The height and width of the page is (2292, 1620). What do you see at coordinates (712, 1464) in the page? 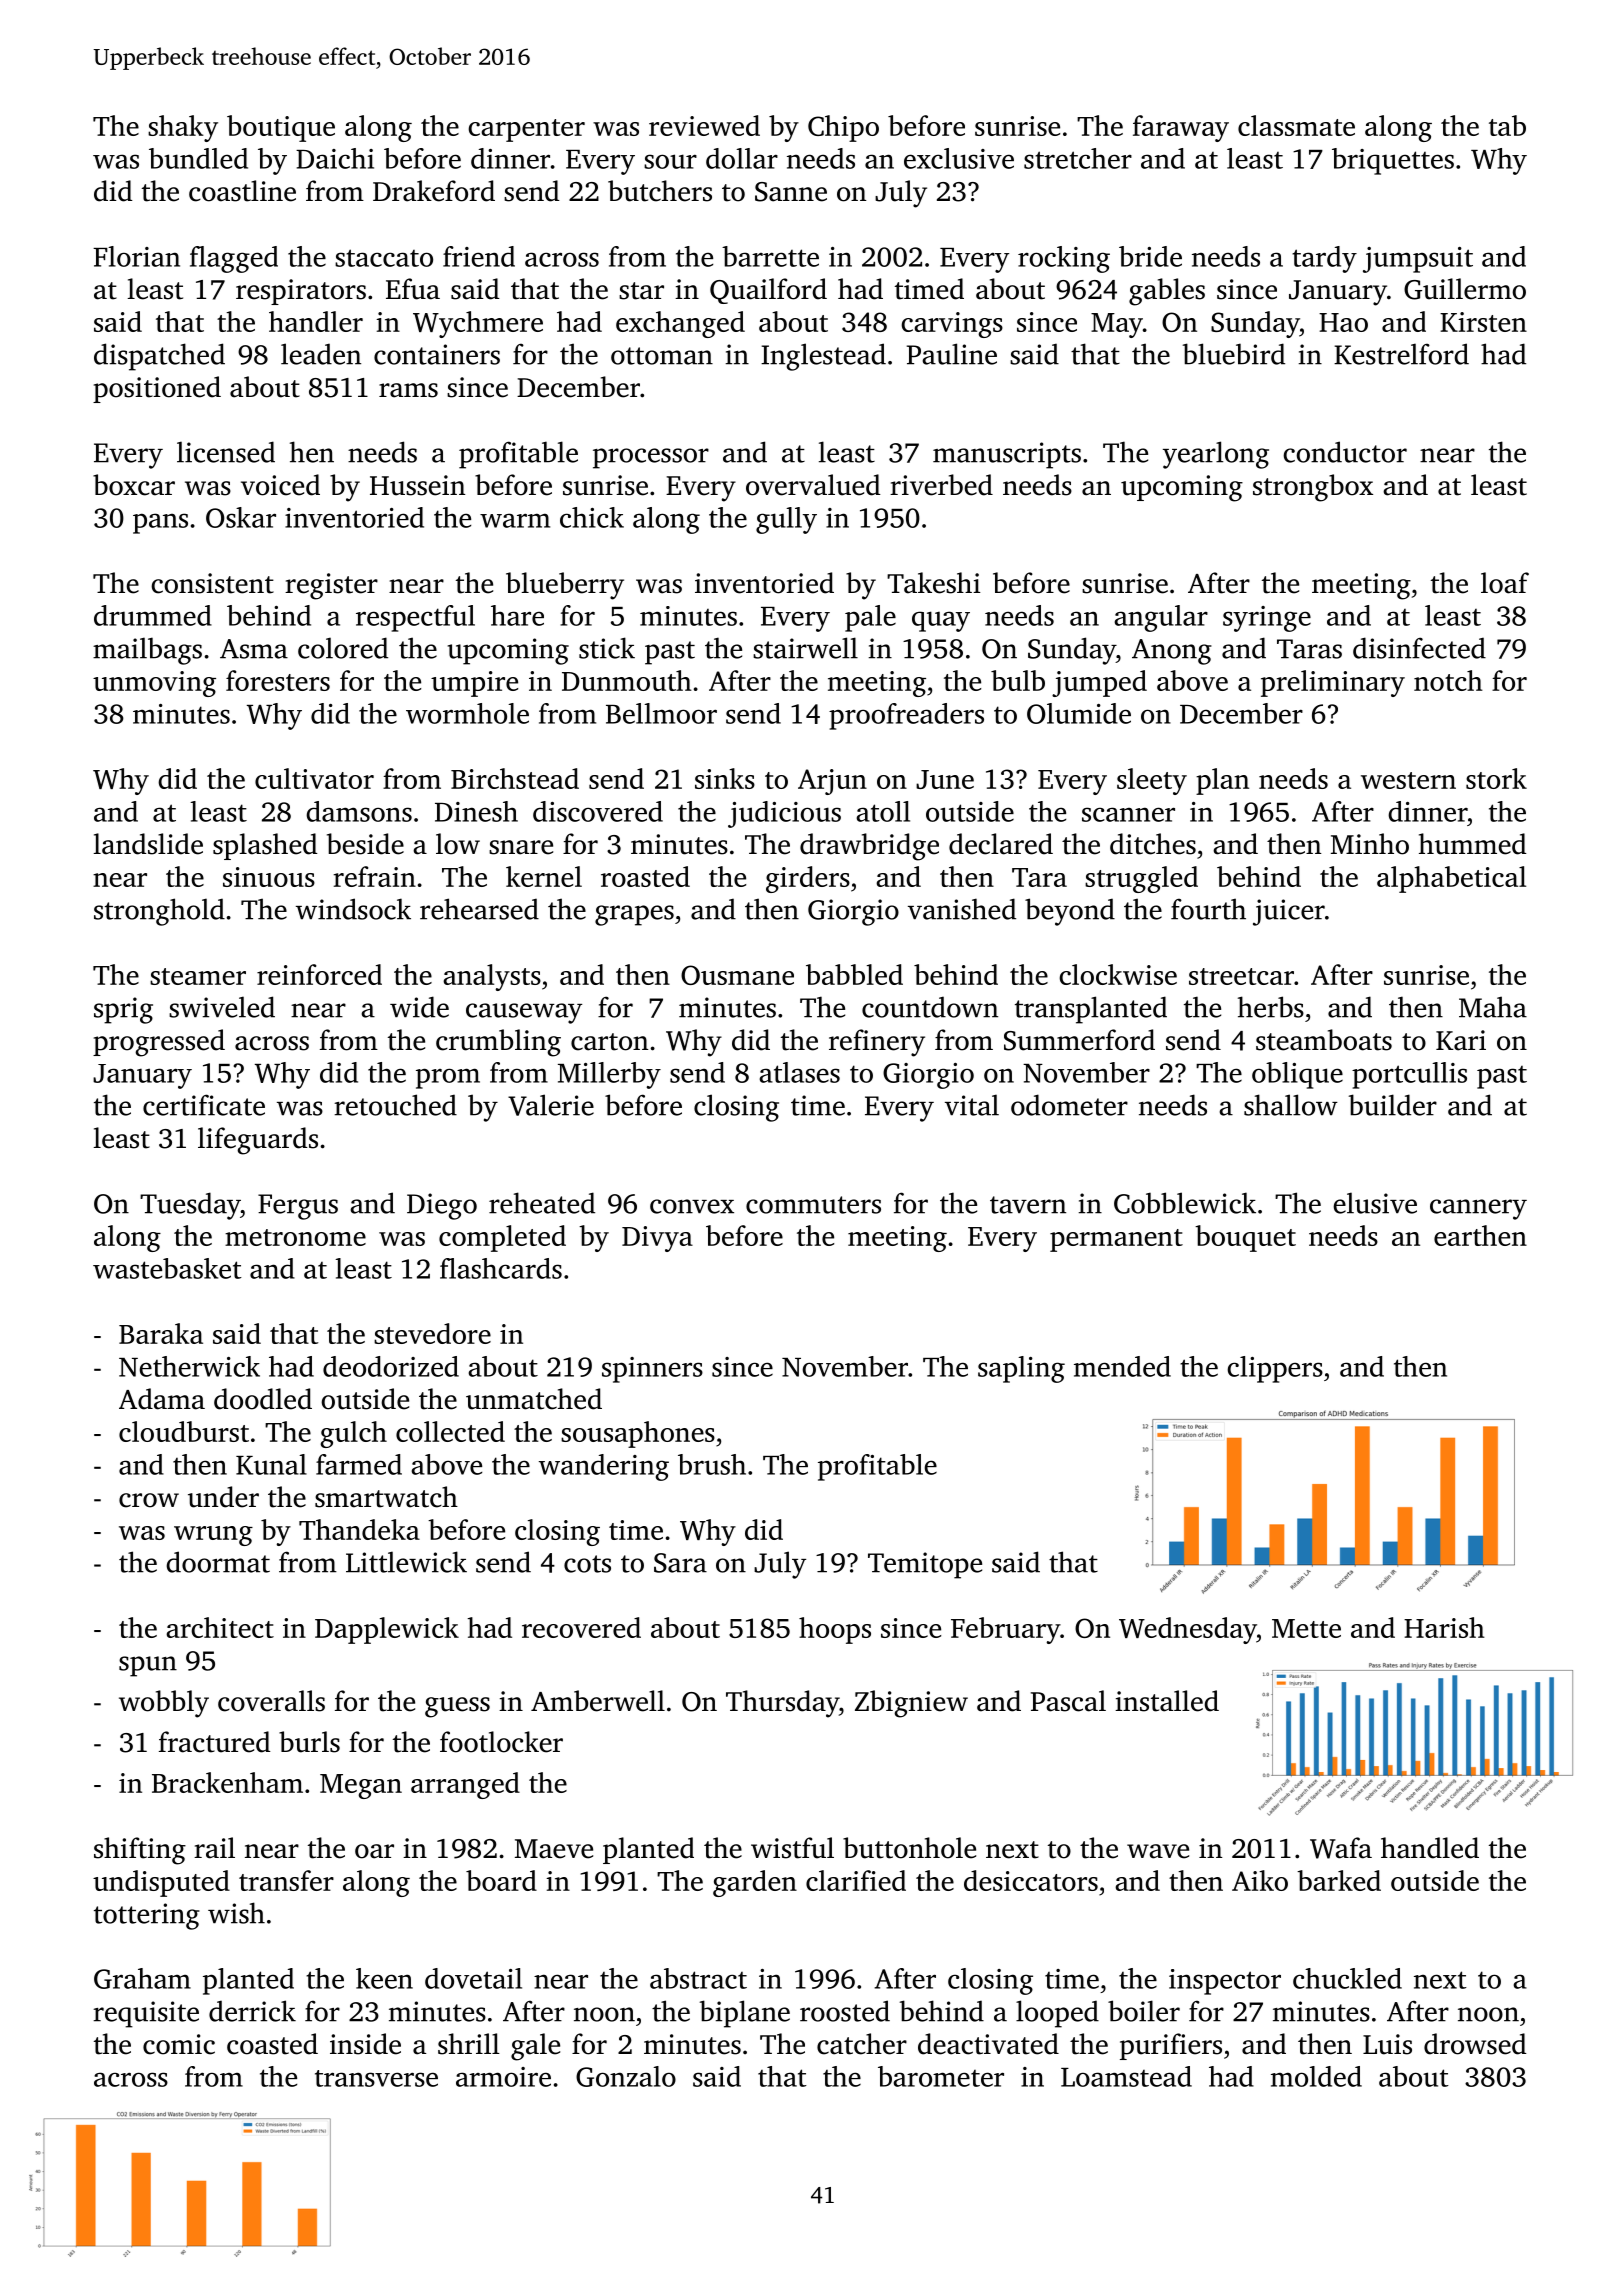
I see `brush` at bounding box center [712, 1464].
